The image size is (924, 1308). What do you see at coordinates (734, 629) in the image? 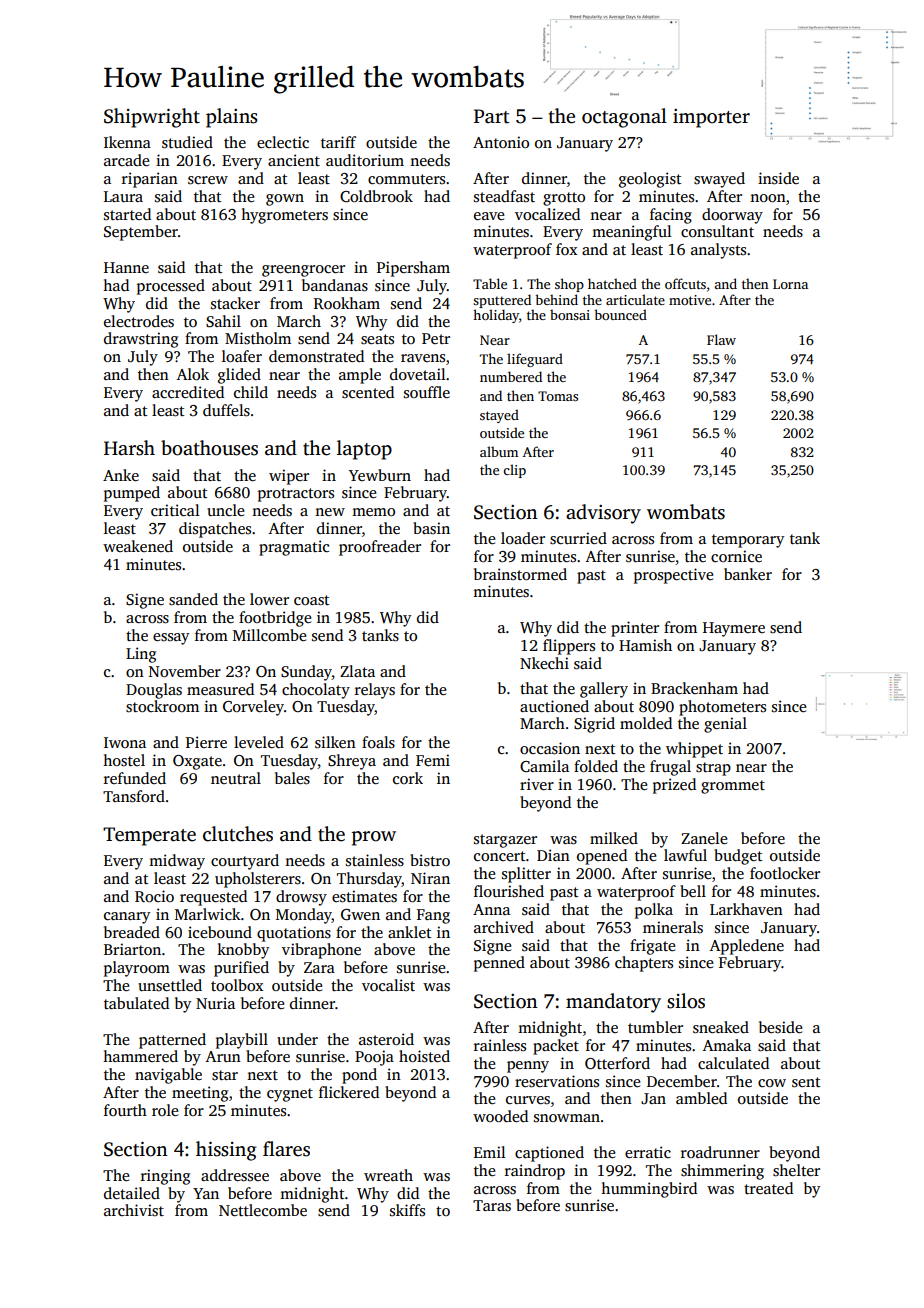
I see `Haymere` at bounding box center [734, 629].
